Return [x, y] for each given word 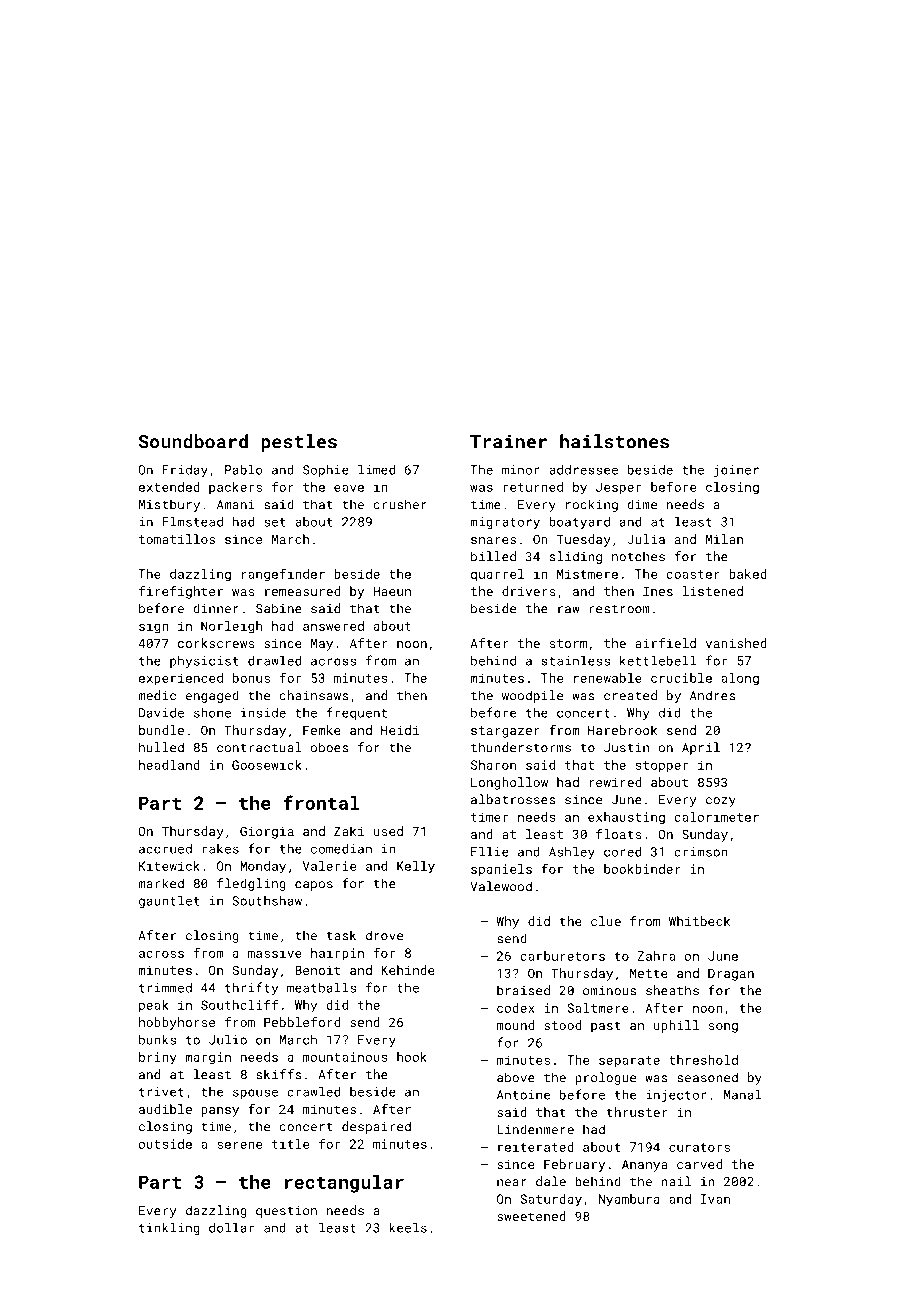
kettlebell [658, 660]
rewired [615, 782]
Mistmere [587, 574]
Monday [263, 867]
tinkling [169, 1228]
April [701, 748]
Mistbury [169, 505]
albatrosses [513, 799]
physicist [204, 661]
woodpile [532, 696]
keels [408, 1227]
